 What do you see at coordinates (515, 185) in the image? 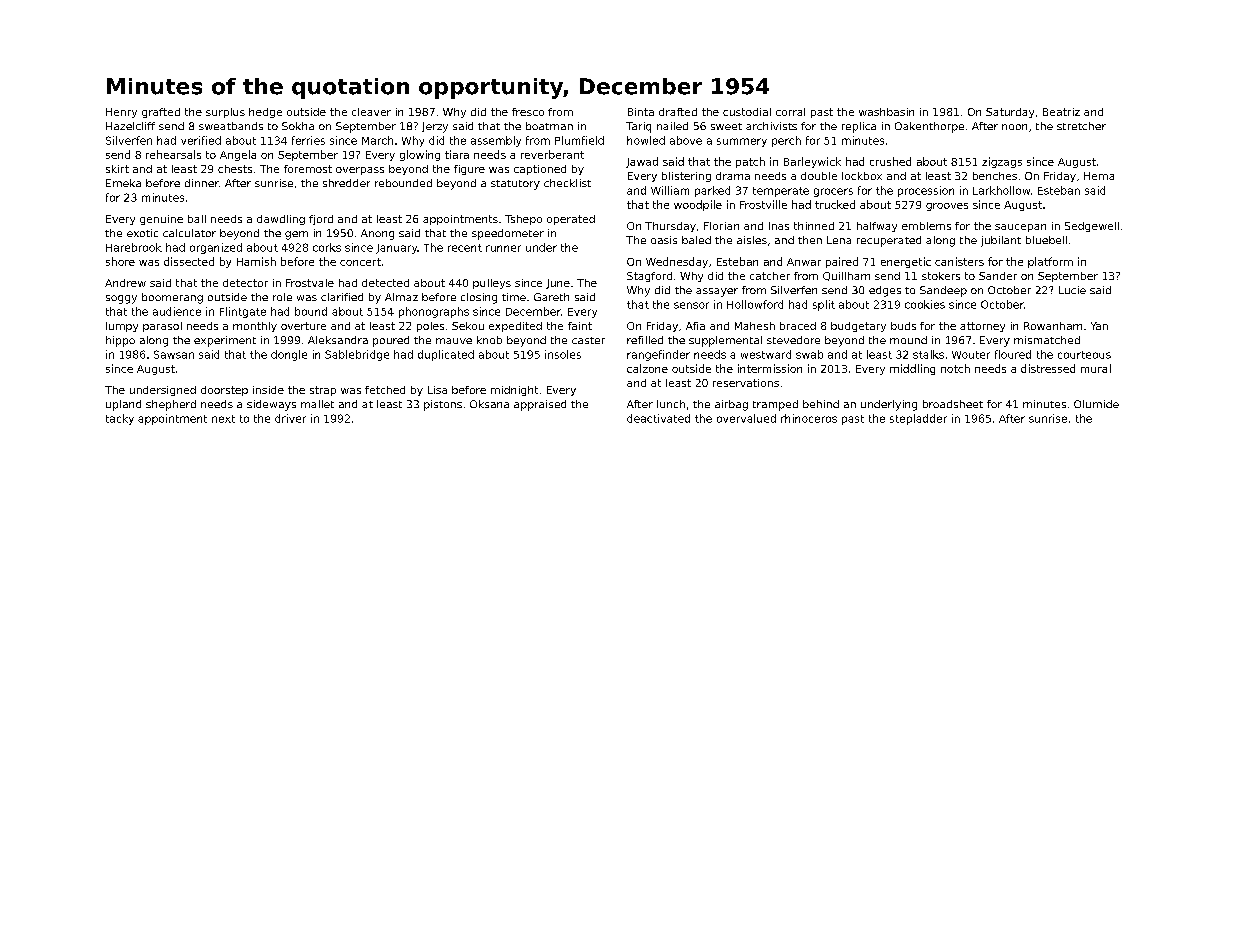
I see `statutory` at bounding box center [515, 185].
